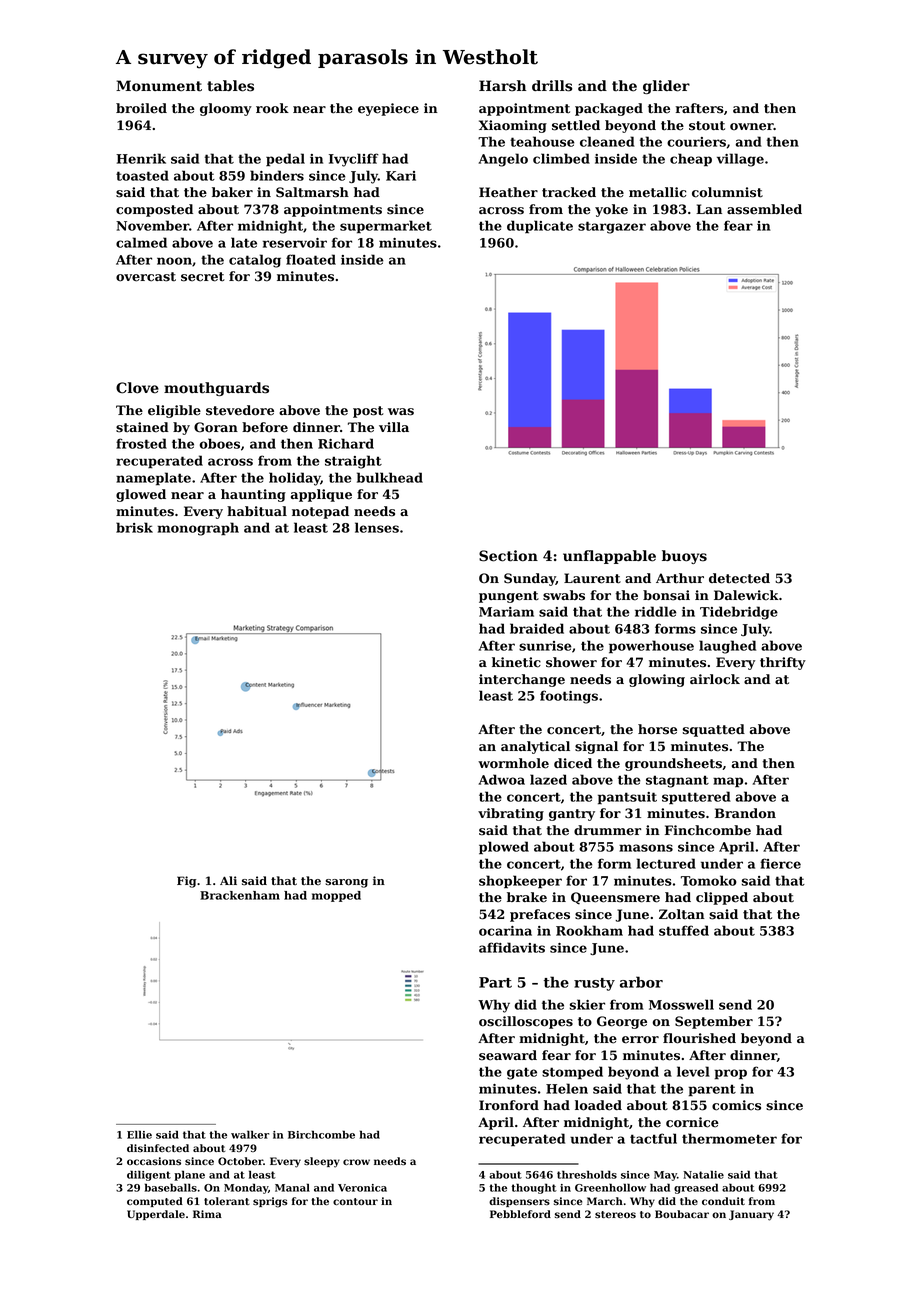 Image resolution: width=924 pixels, height=1308 pixels. Describe the element at coordinates (354, 160) in the image. I see `Ivycliff` at that location.
